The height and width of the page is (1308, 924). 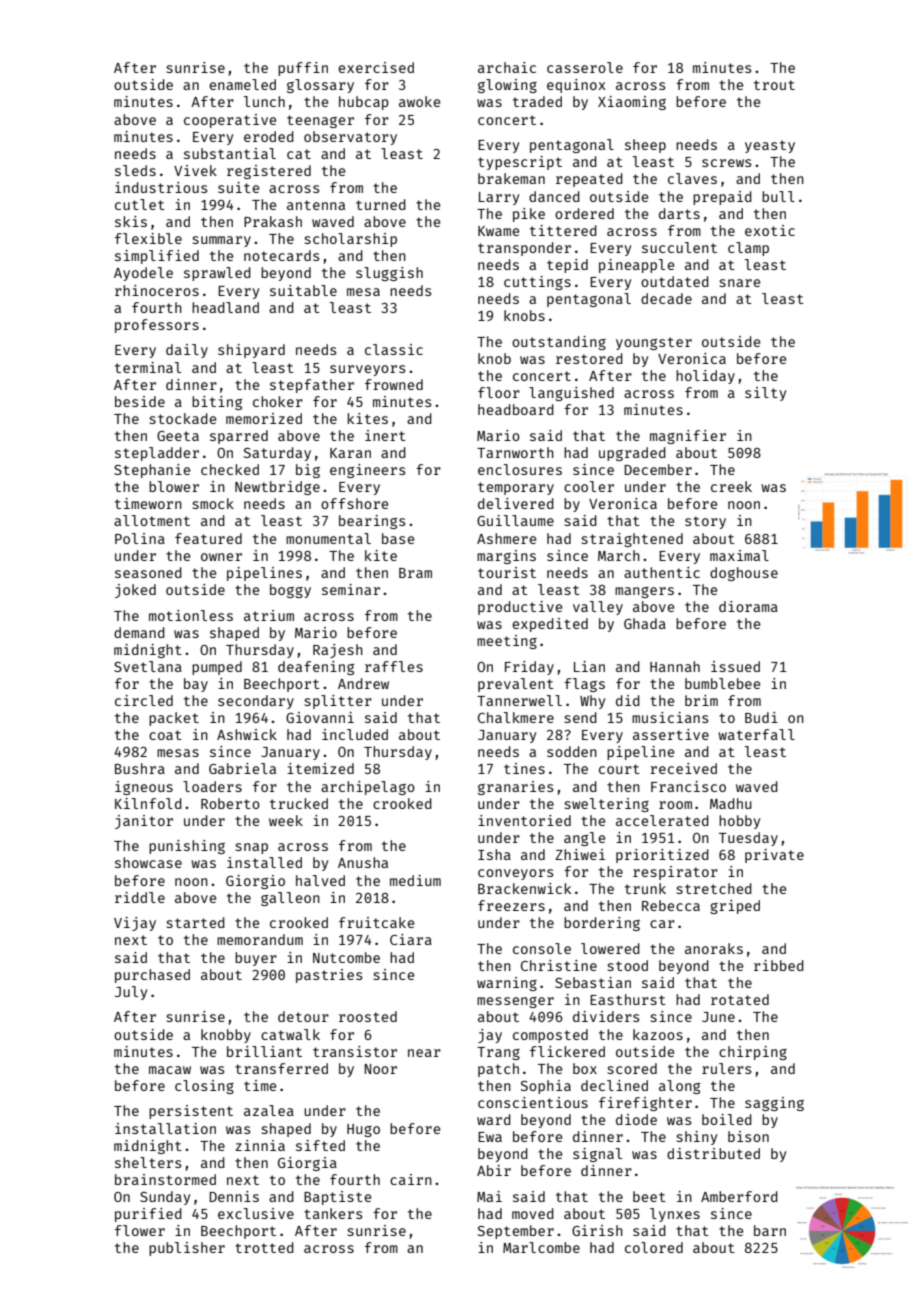 I want to click on monumental, so click(x=328, y=538).
